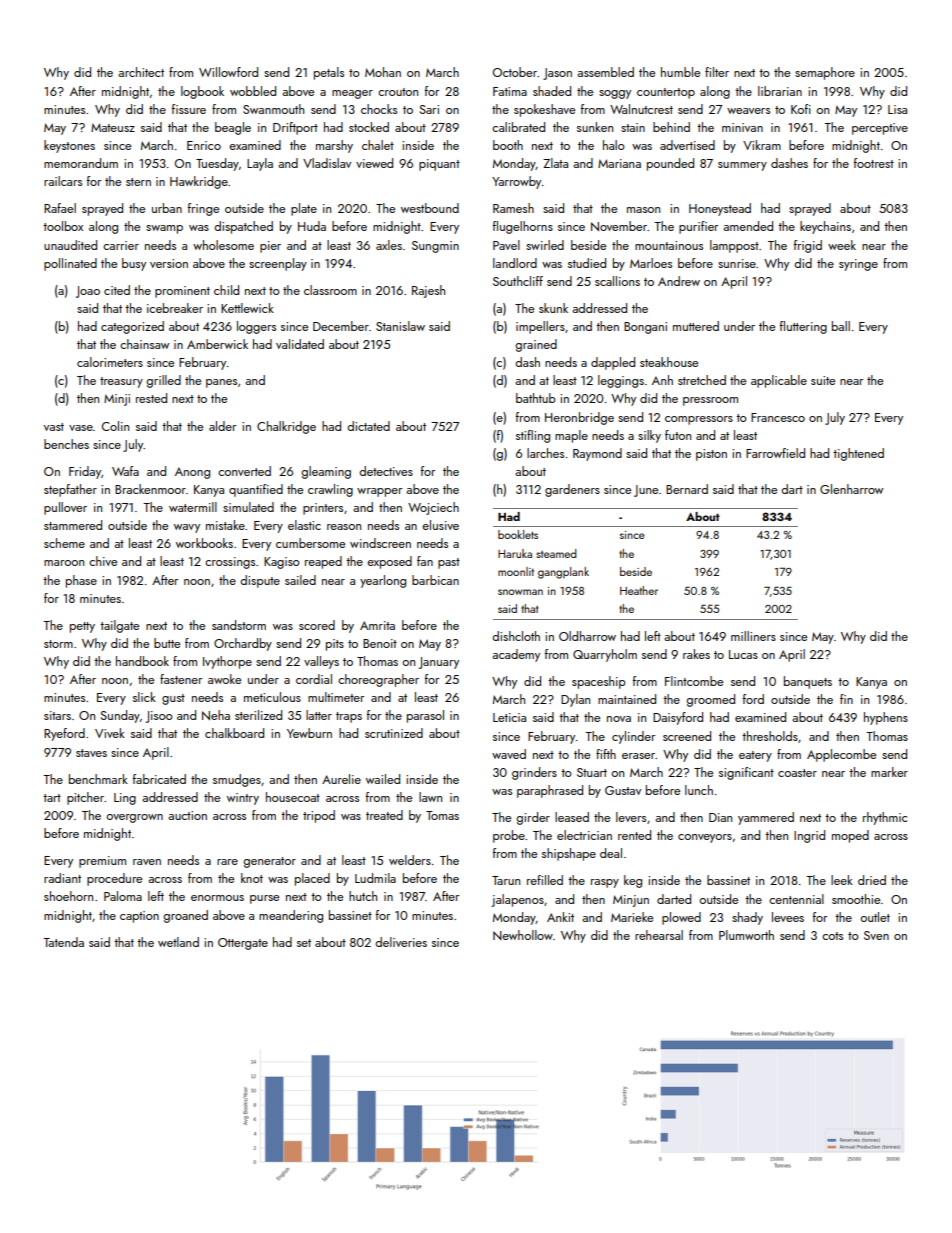 The image size is (952, 1233). What do you see at coordinates (300, 344) in the page?
I see `validated` at bounding box center [300, 344].
